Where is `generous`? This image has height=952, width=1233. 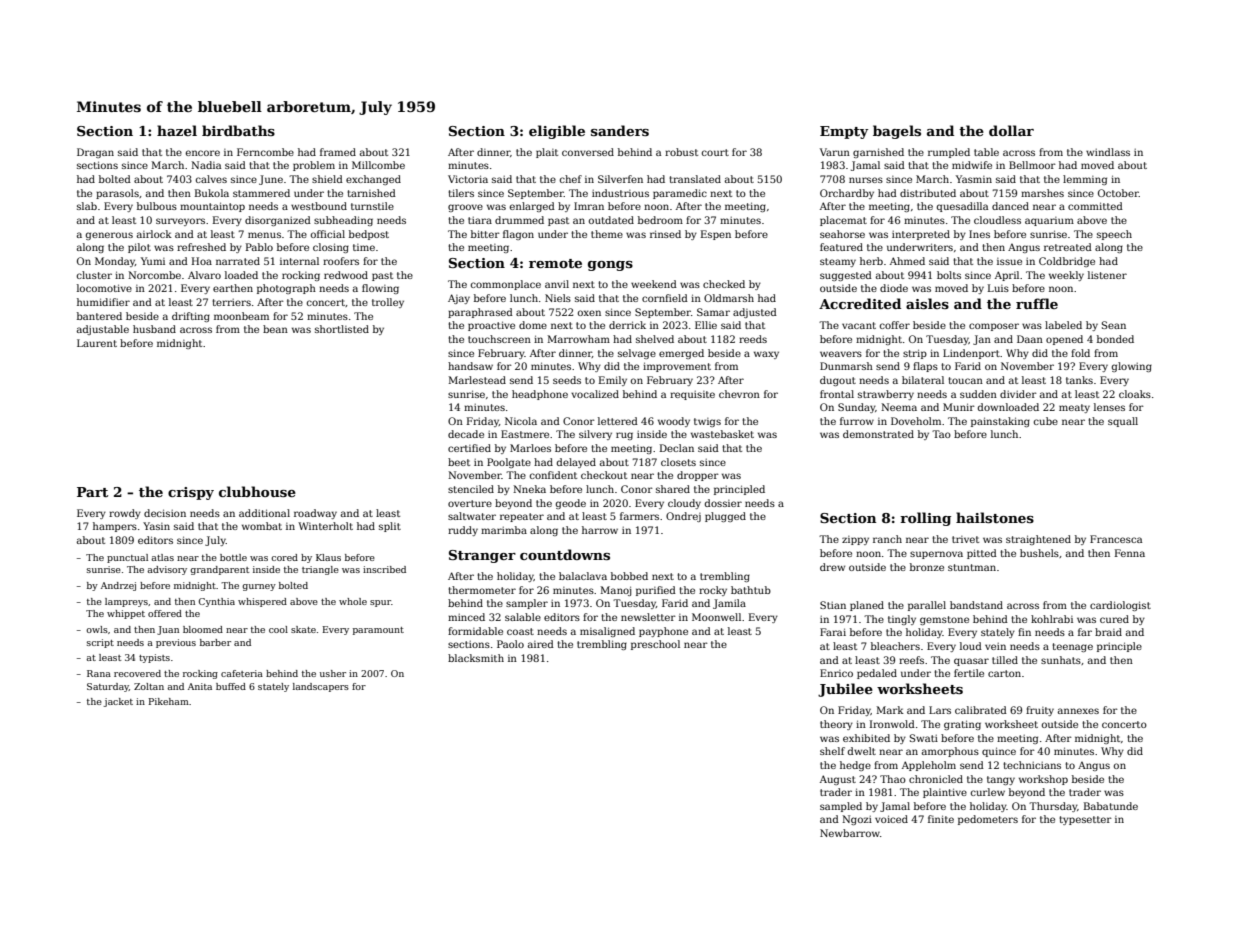 generous is located at coordinates (109, 236).
